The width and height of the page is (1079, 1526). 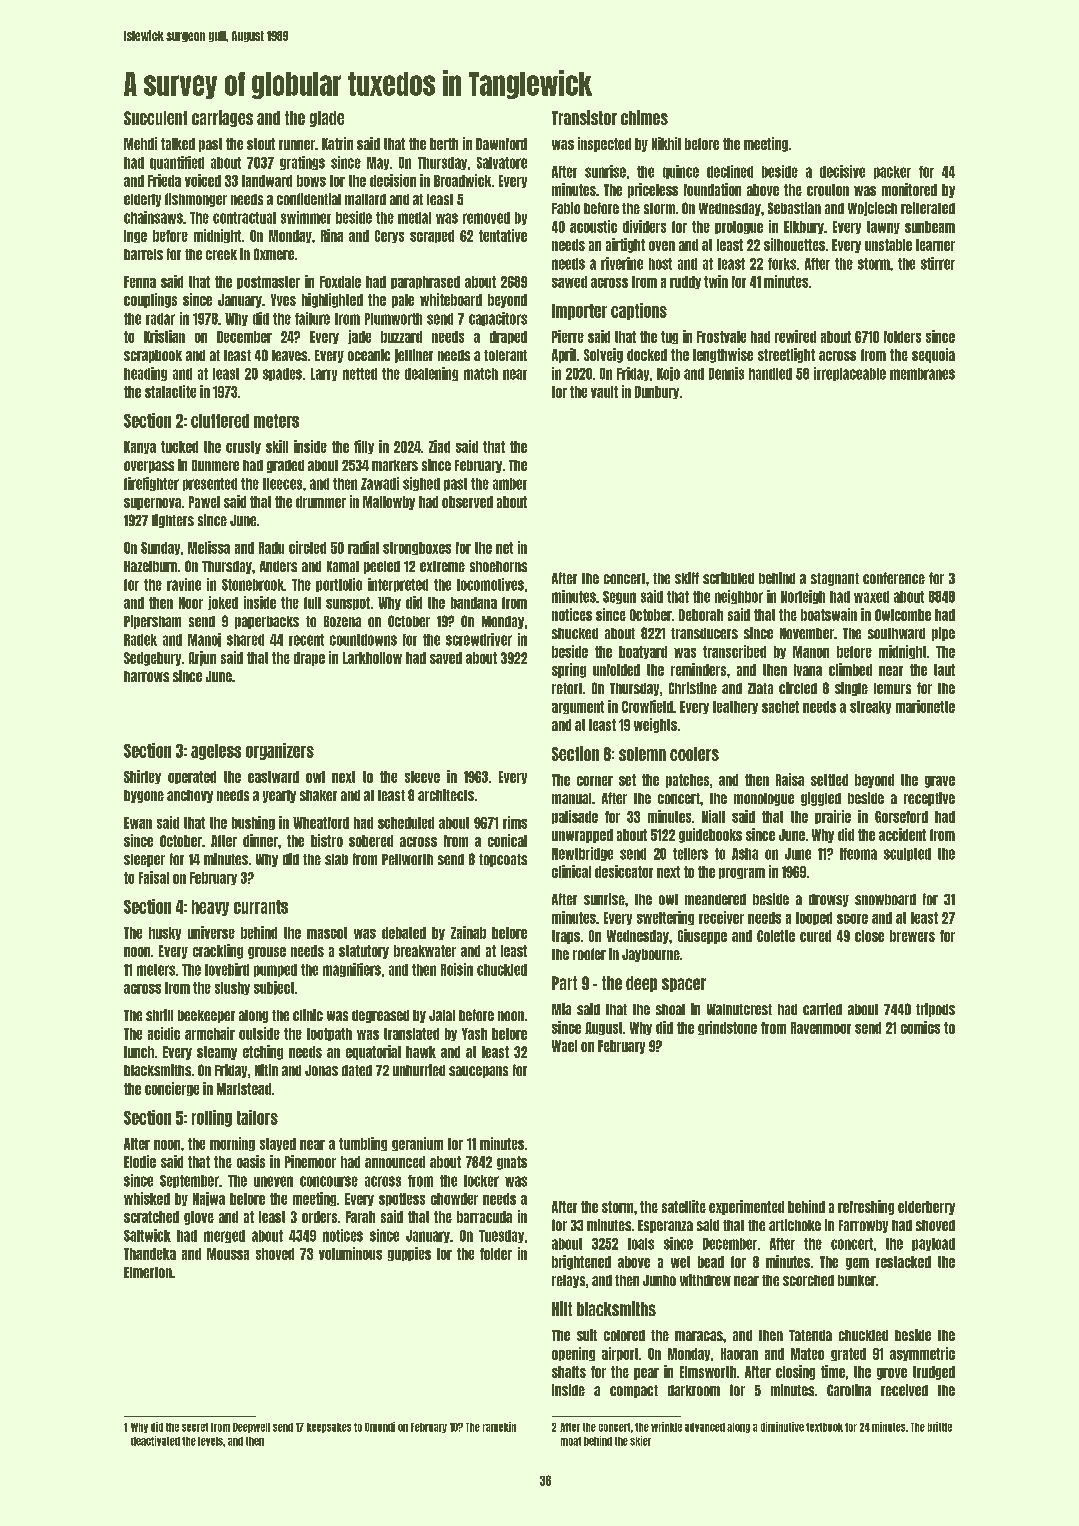 What do you see at coordinates (584, 117) in the page?
I see `Transistor` at bounding box center [584, 117].
